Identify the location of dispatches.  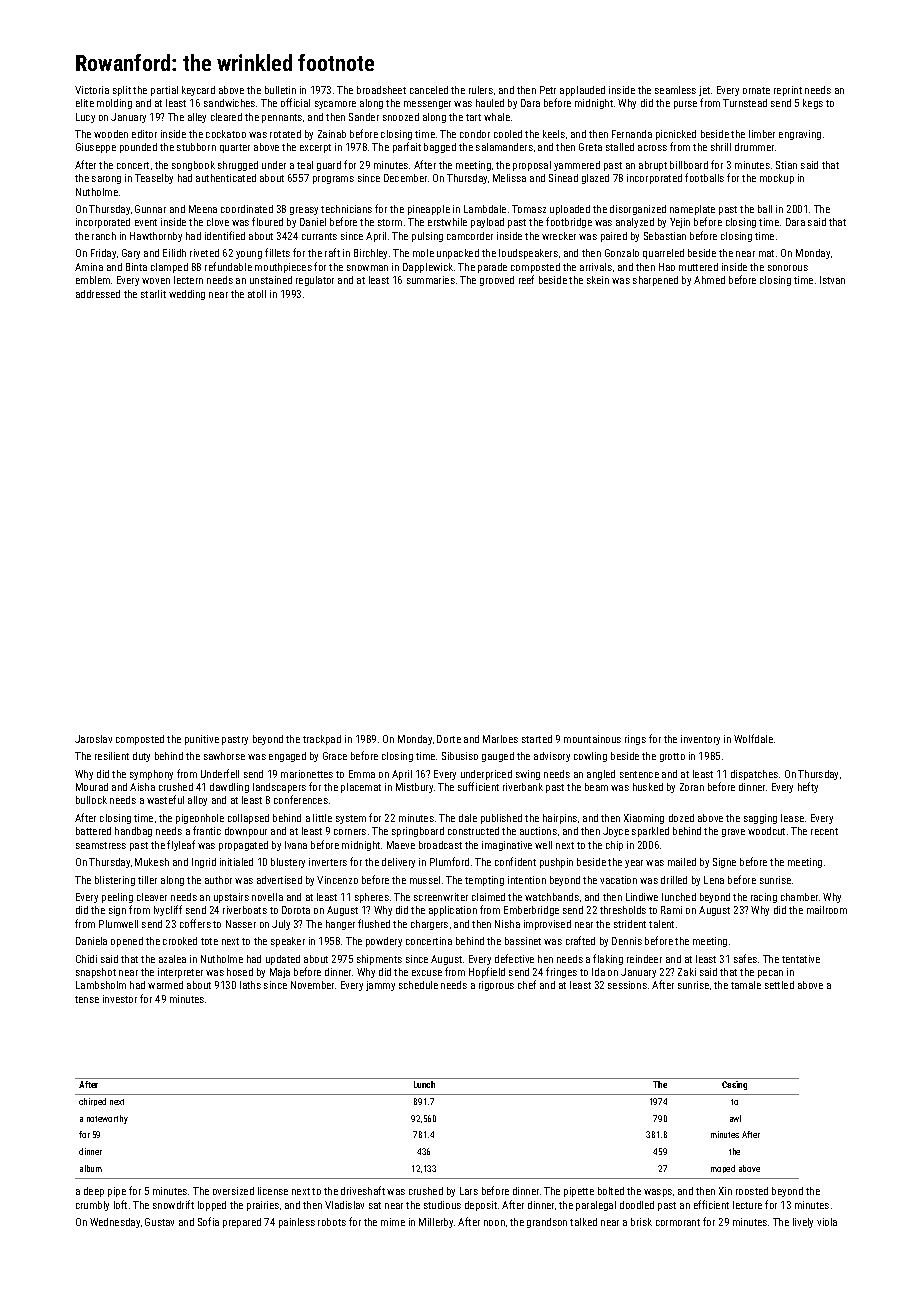
(754, 775).
